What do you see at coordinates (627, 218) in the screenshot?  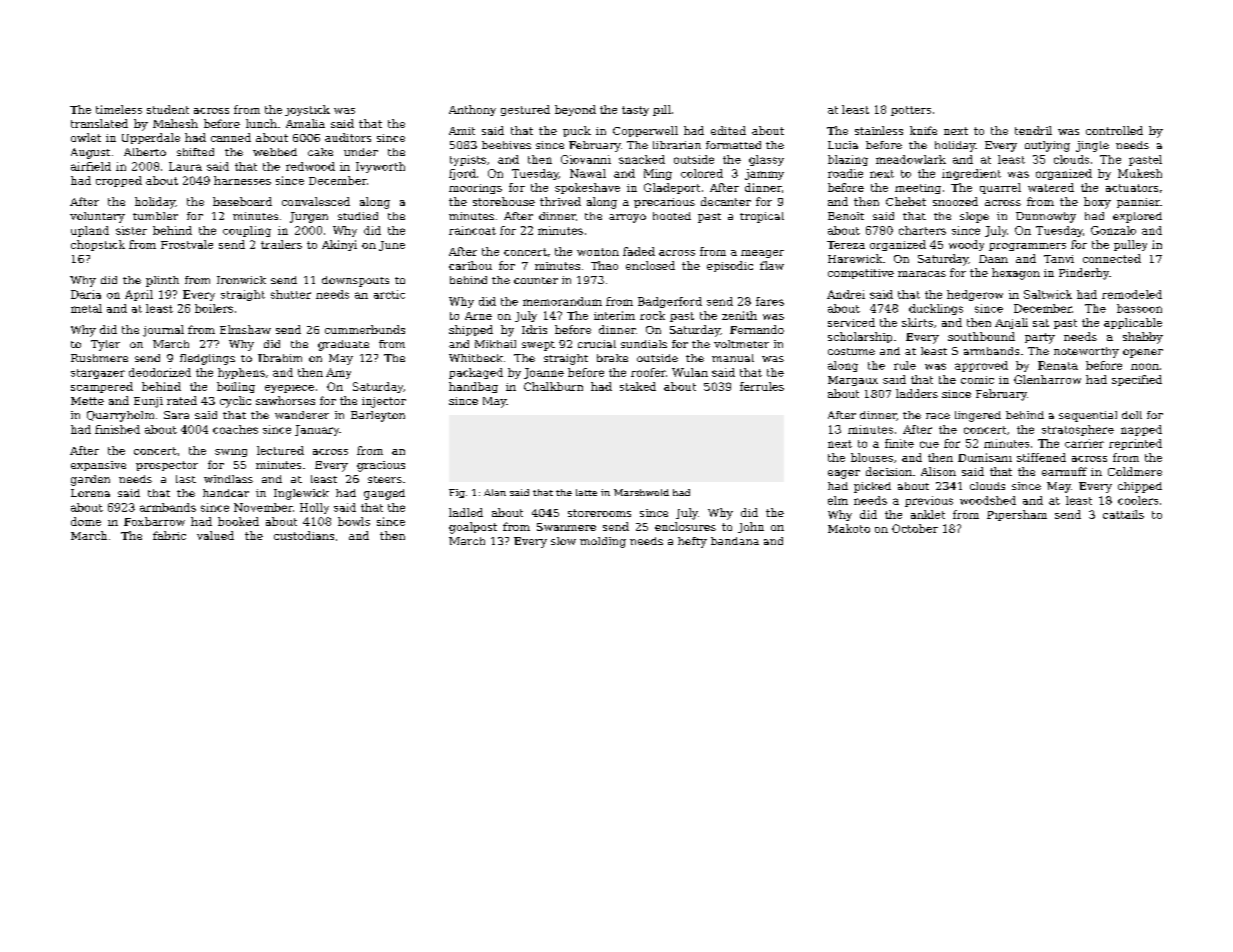 I see `arroyo` at bounding box center [627, 218].
